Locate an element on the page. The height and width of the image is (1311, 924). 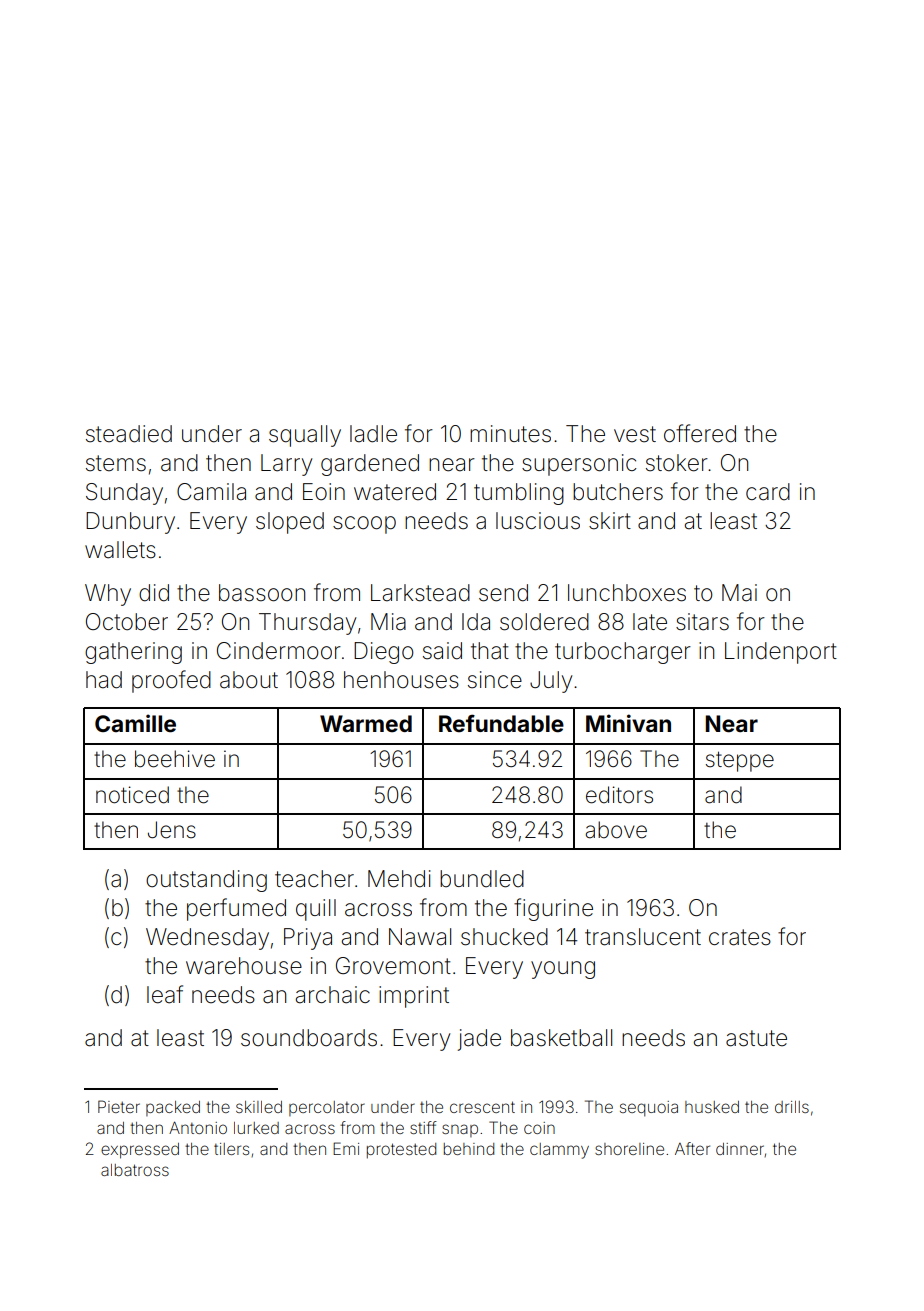
packed is located at coordinates (173, 1108).
